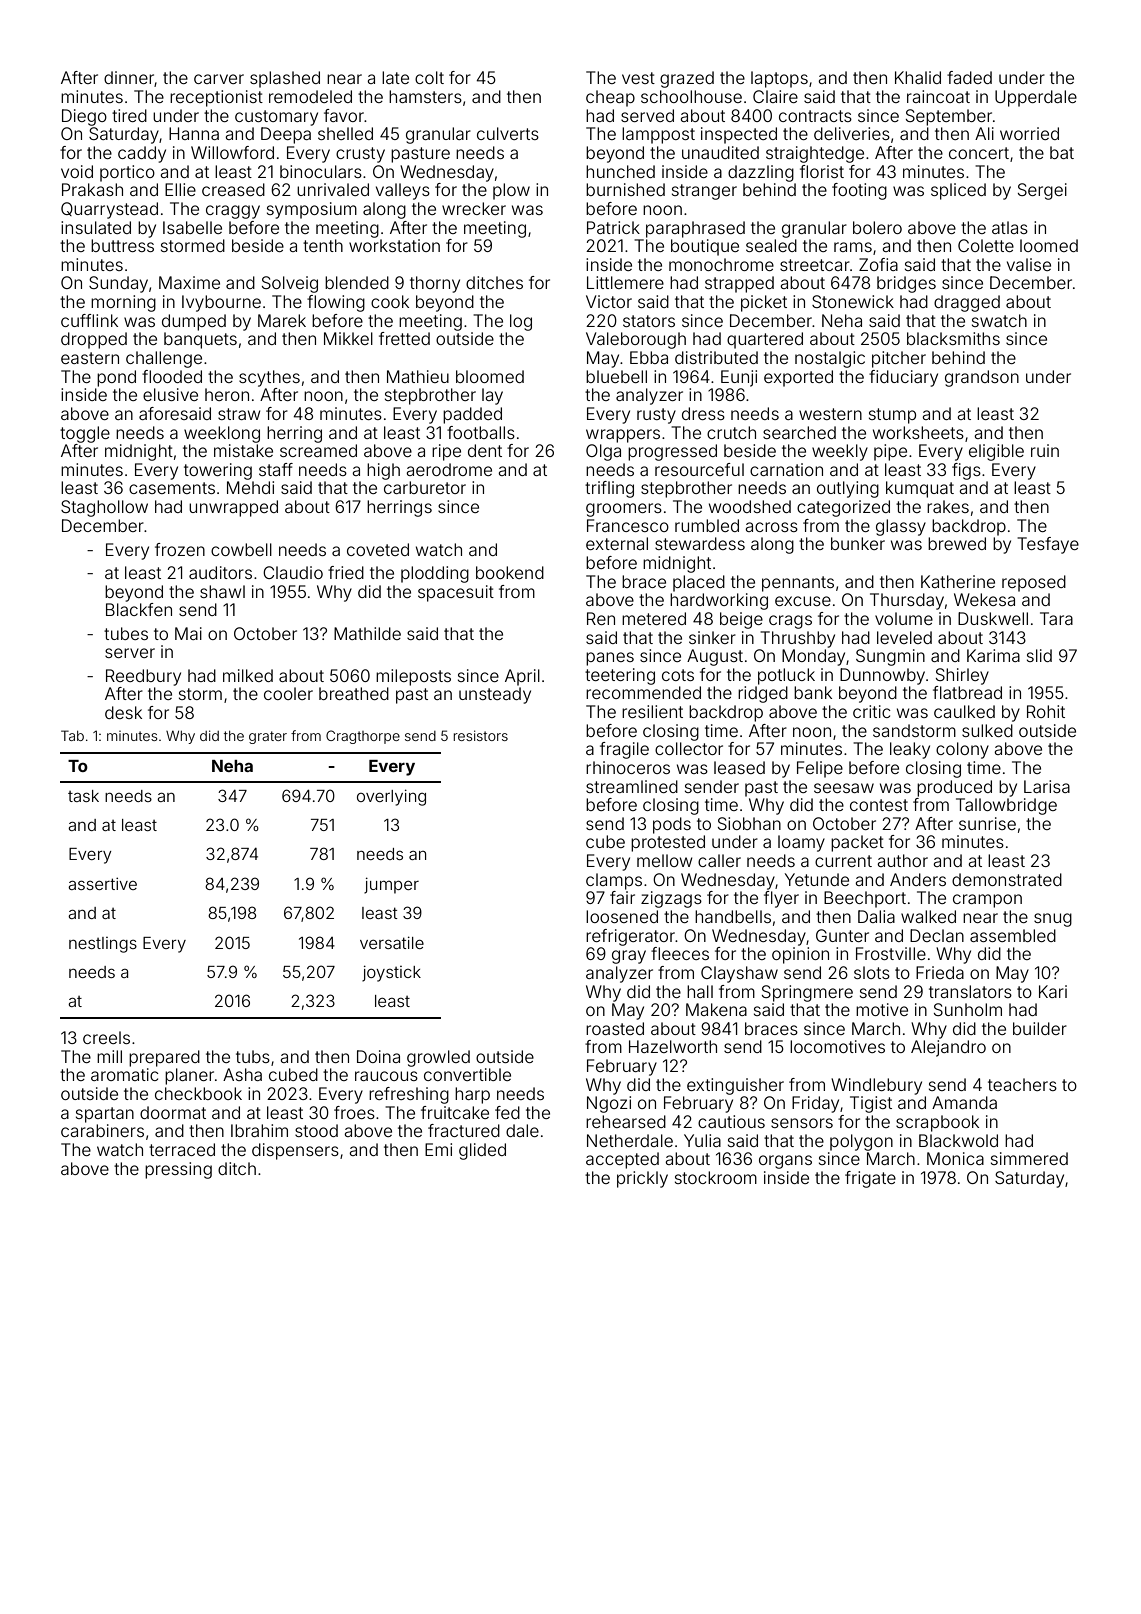  I want to click on Ebba, so click(649, 357).
